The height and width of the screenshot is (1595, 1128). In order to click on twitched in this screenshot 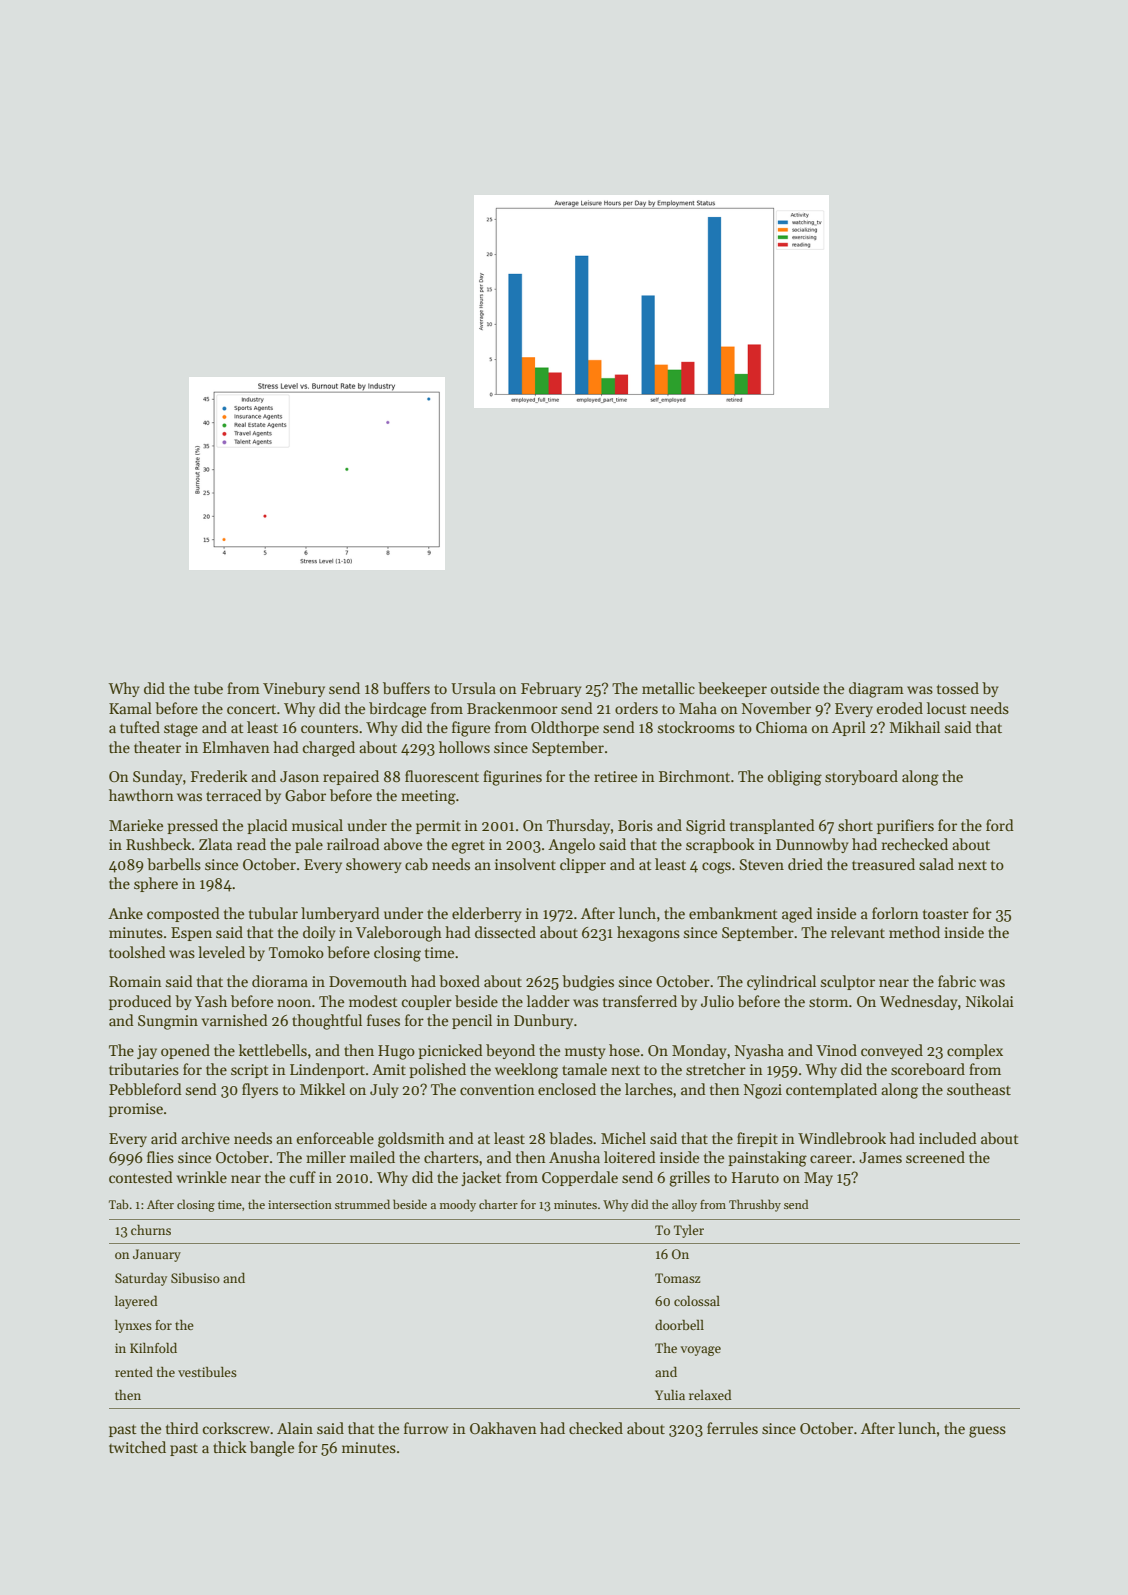, I will do `click(137, 1447)`.
